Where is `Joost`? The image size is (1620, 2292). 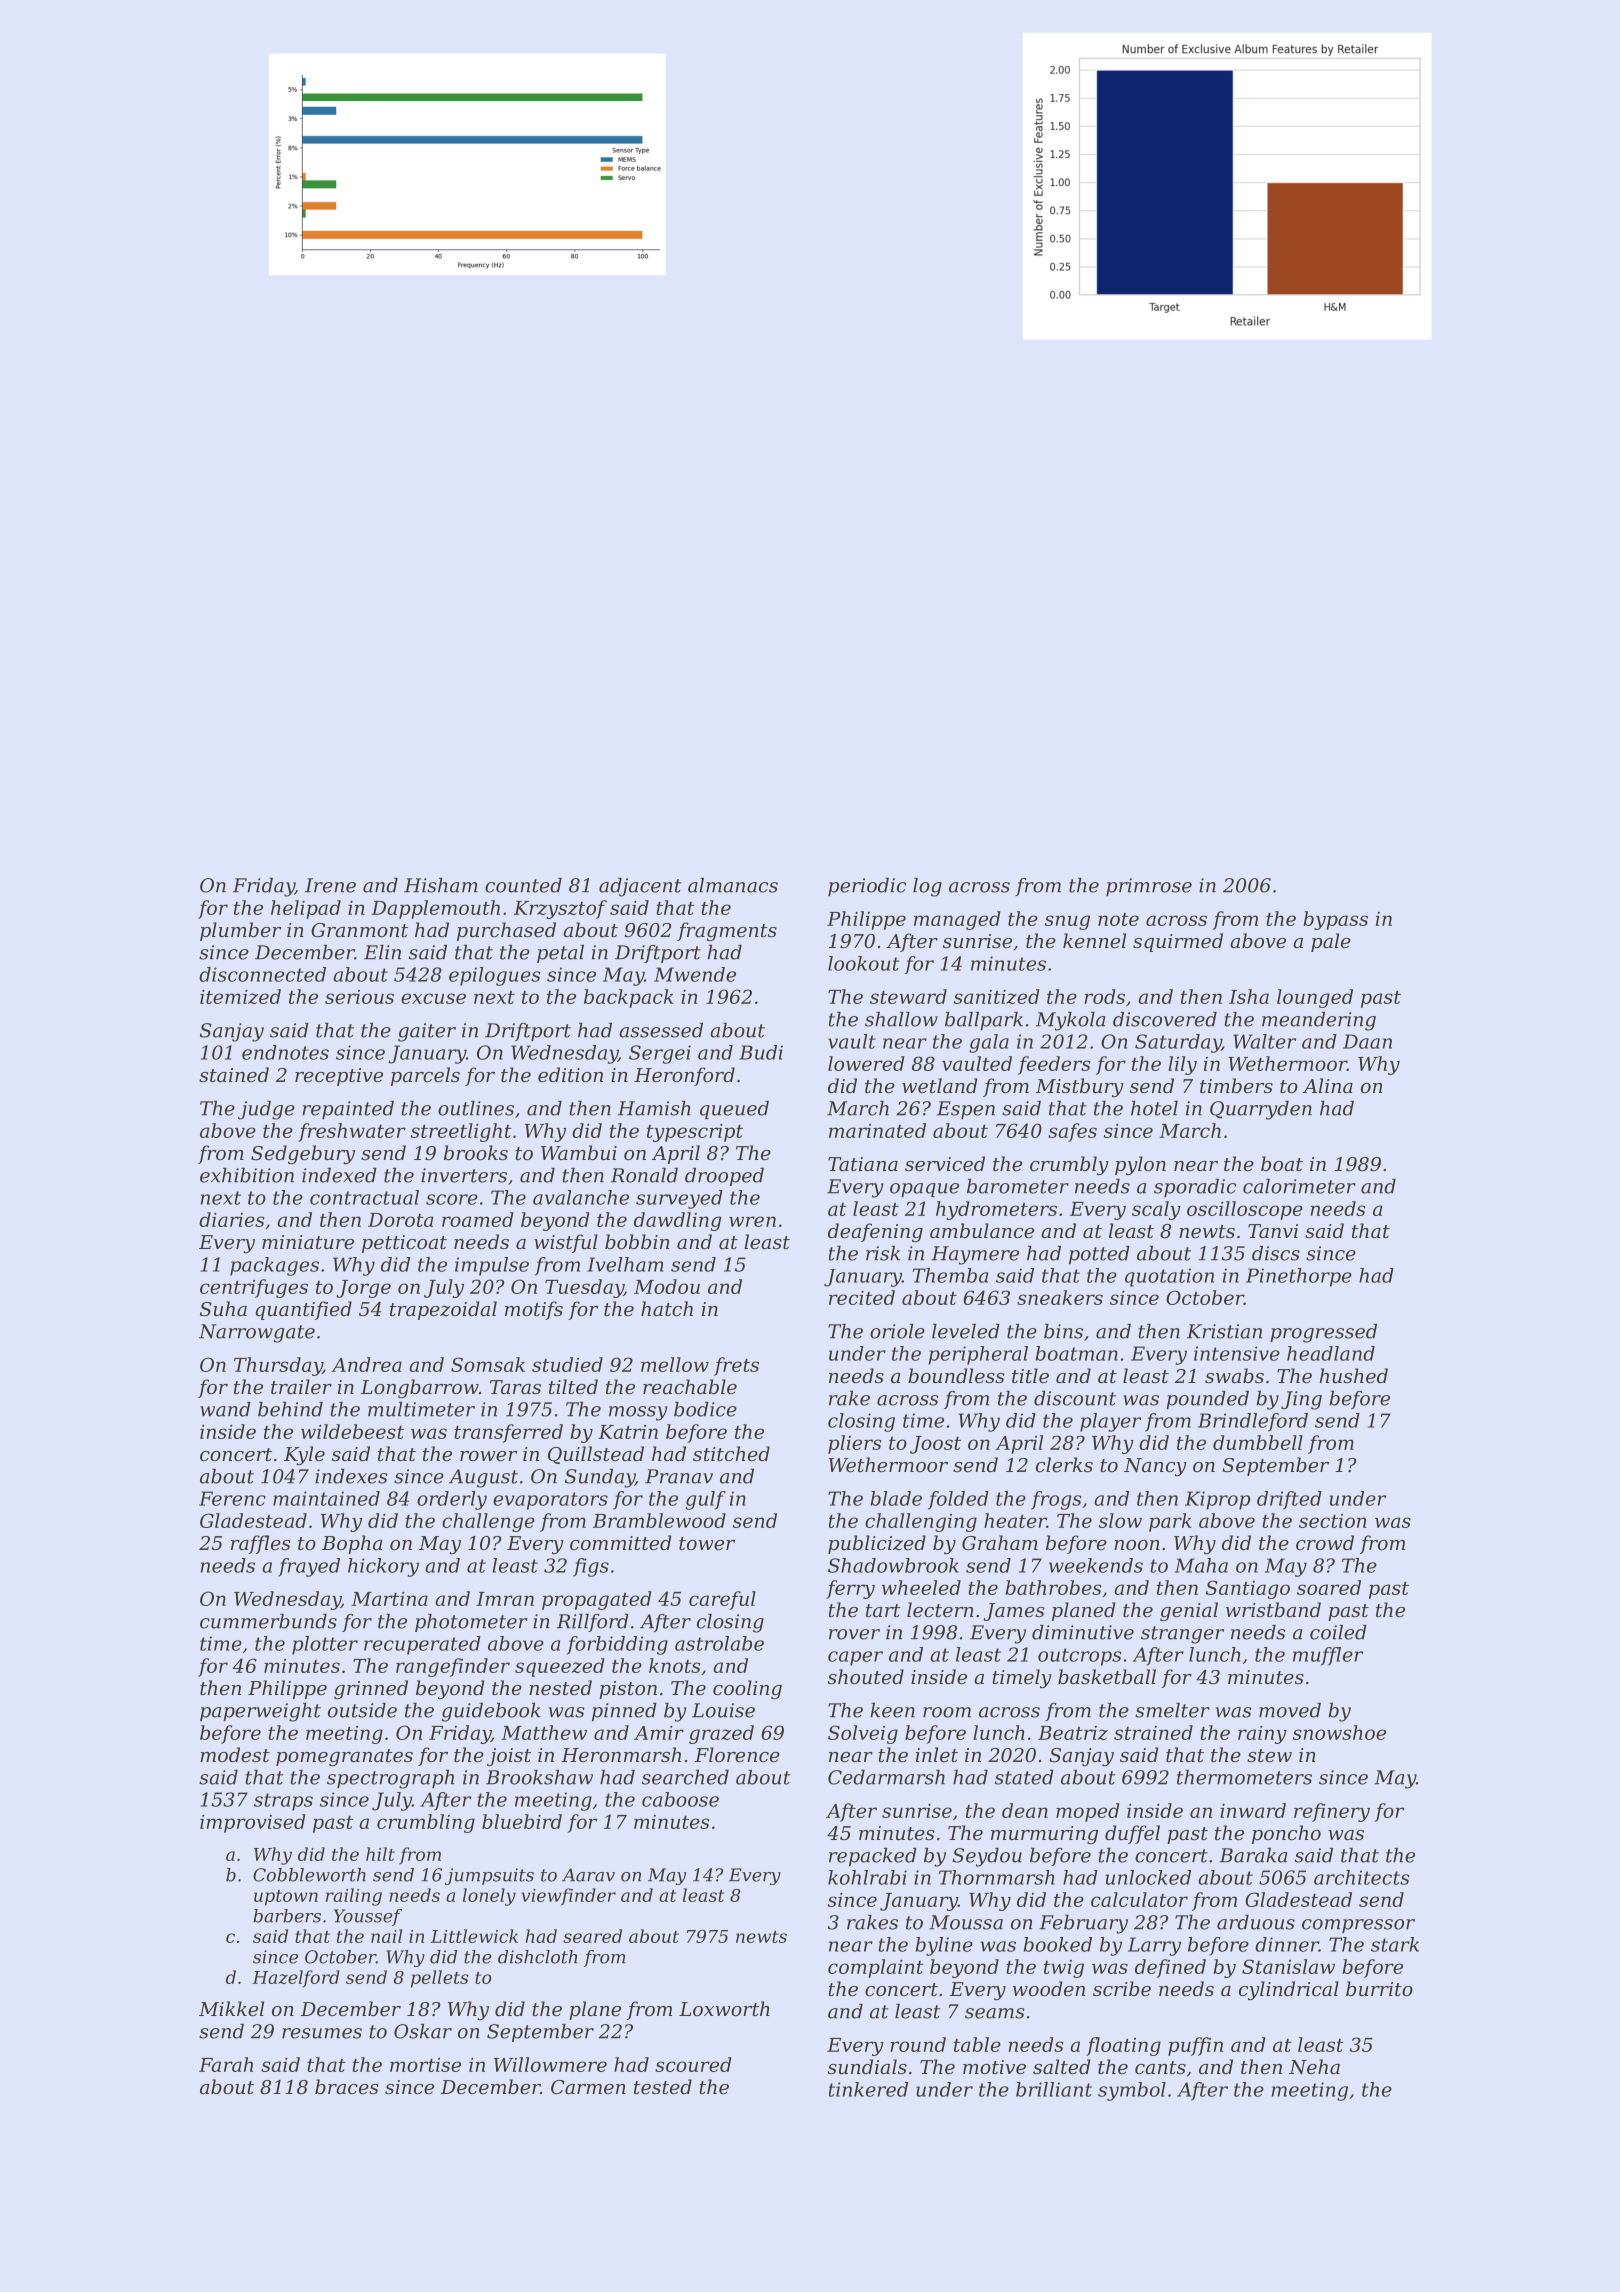
Joost is located at coordinates (935, 1445).
